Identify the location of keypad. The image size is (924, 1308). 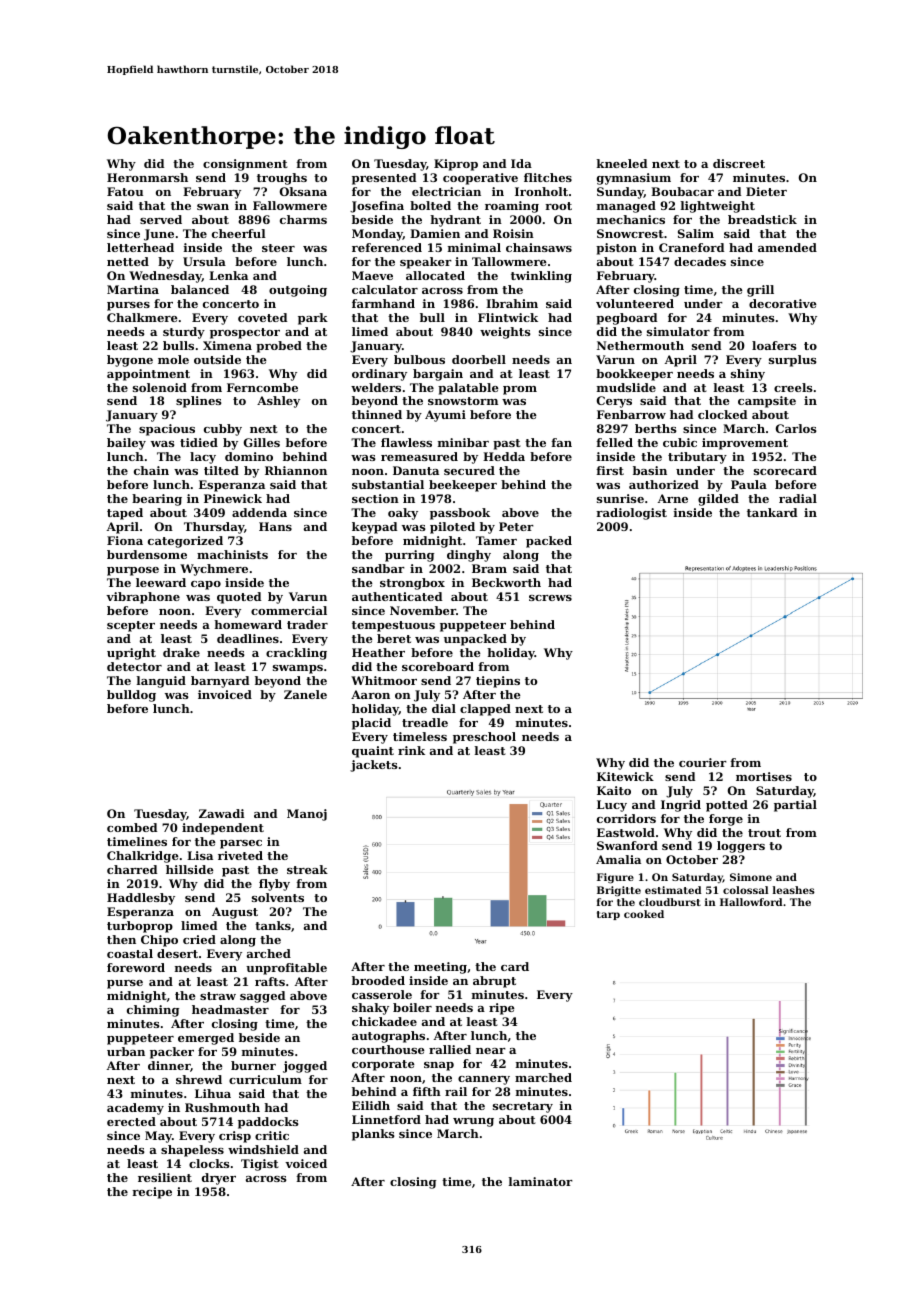
(374, 528).
